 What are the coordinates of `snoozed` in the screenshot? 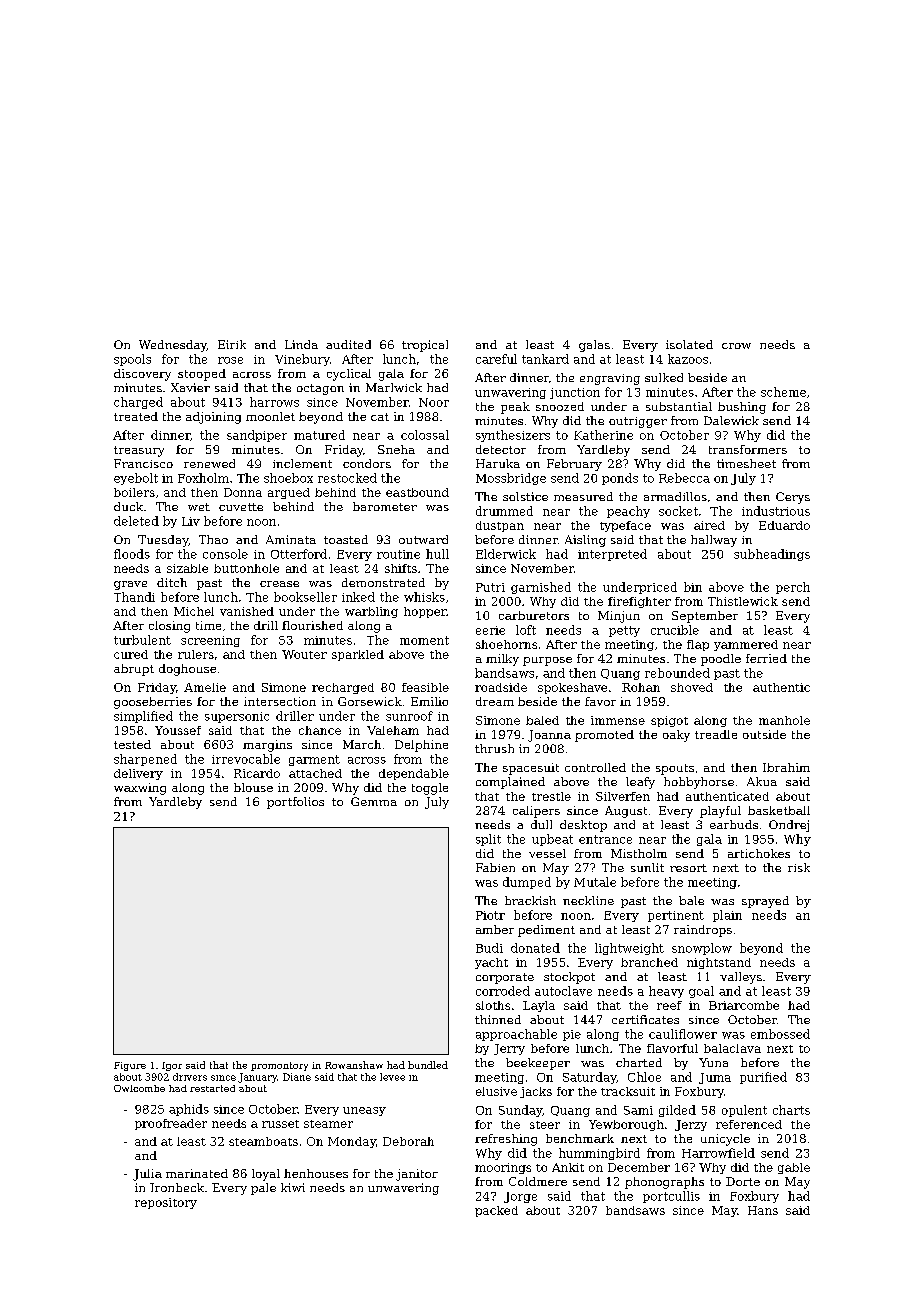 It's located at (560, 406).
